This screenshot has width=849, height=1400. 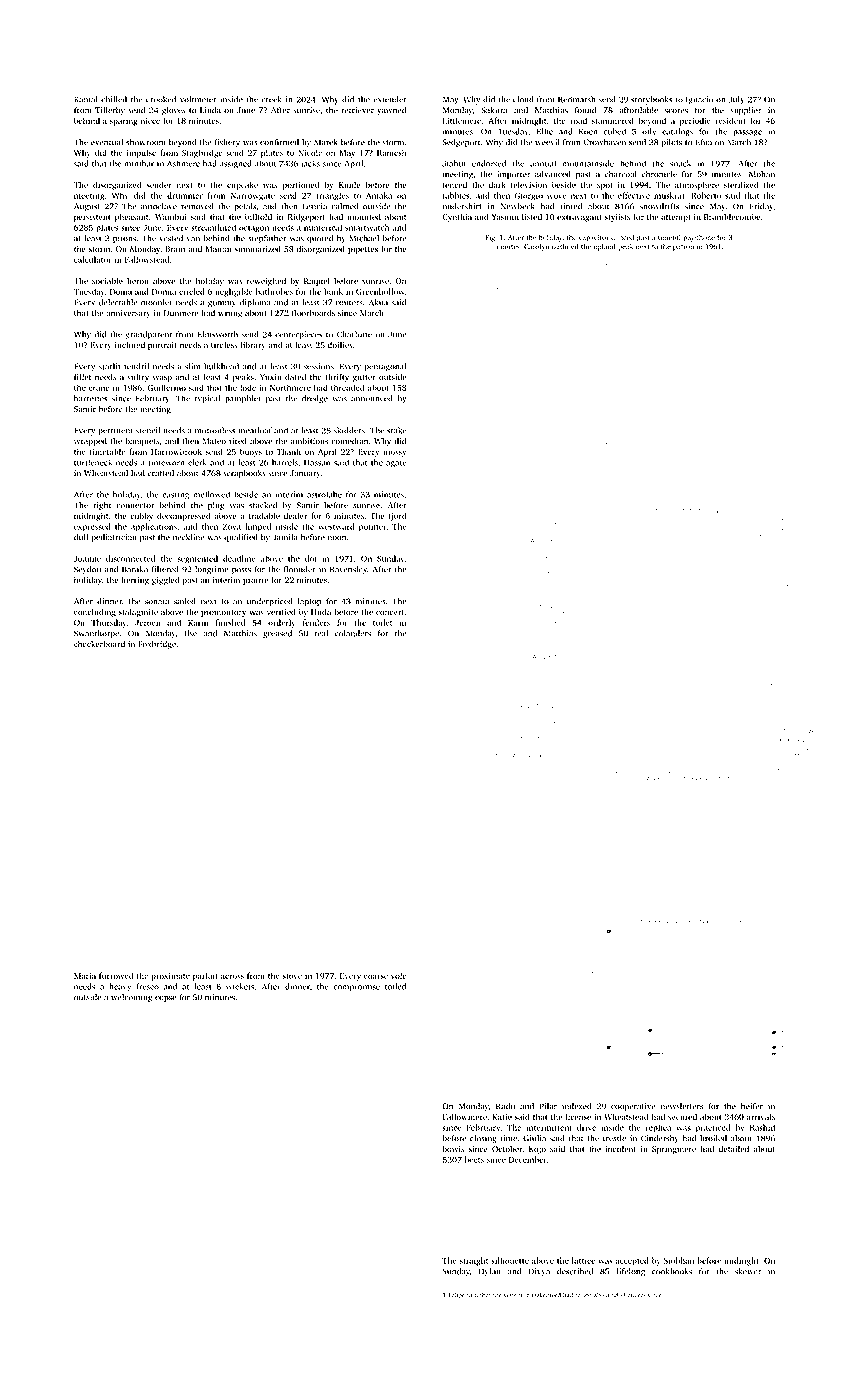 What do you see at coordinates (456, 1295) in the screenshot?
I see `Felipe` at bounding box center [456, 1295].
